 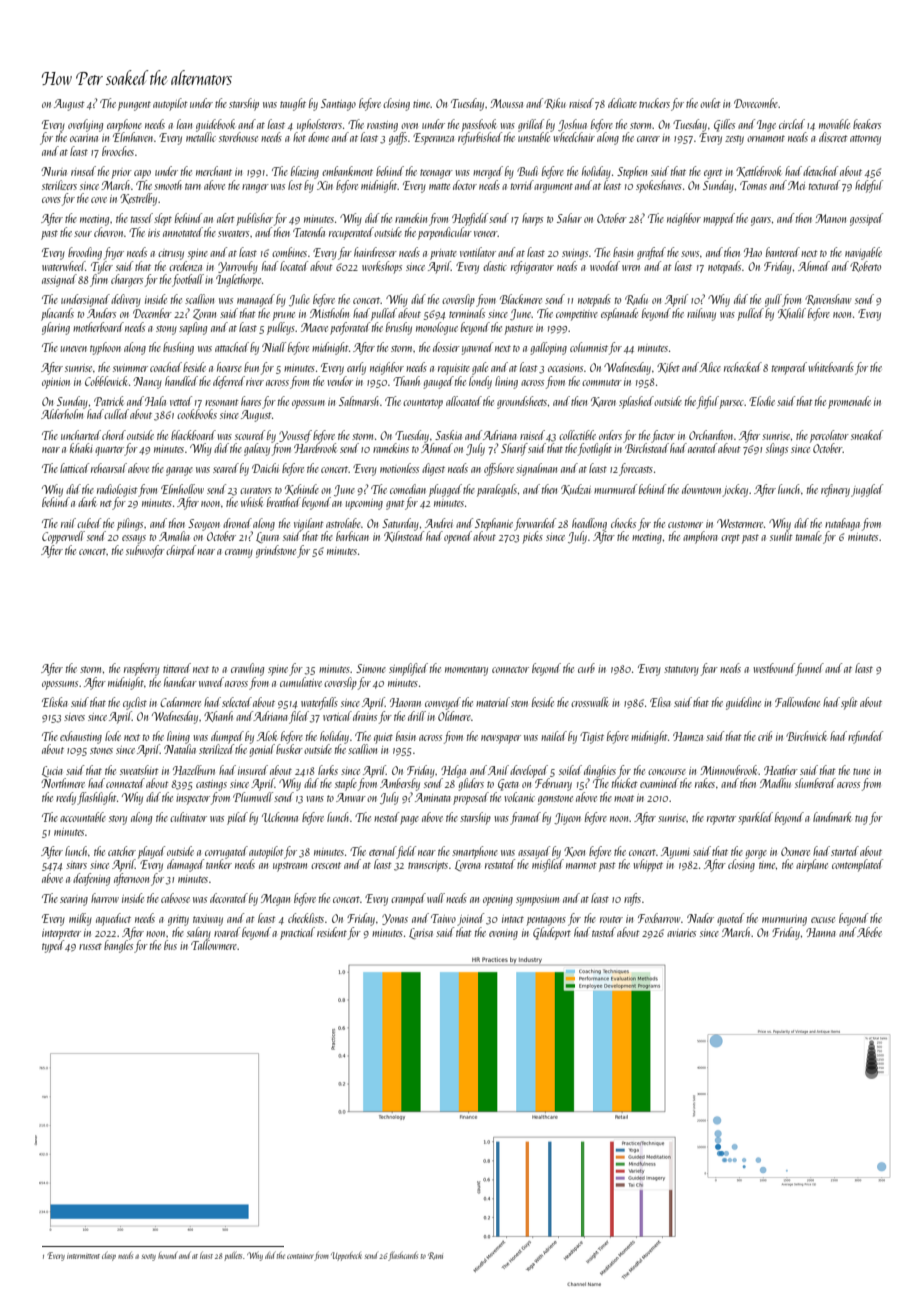 What do you see at coordinates (574, 137) in the screenshot?
I see `wheelchair` at bounding box center [574, 137].
